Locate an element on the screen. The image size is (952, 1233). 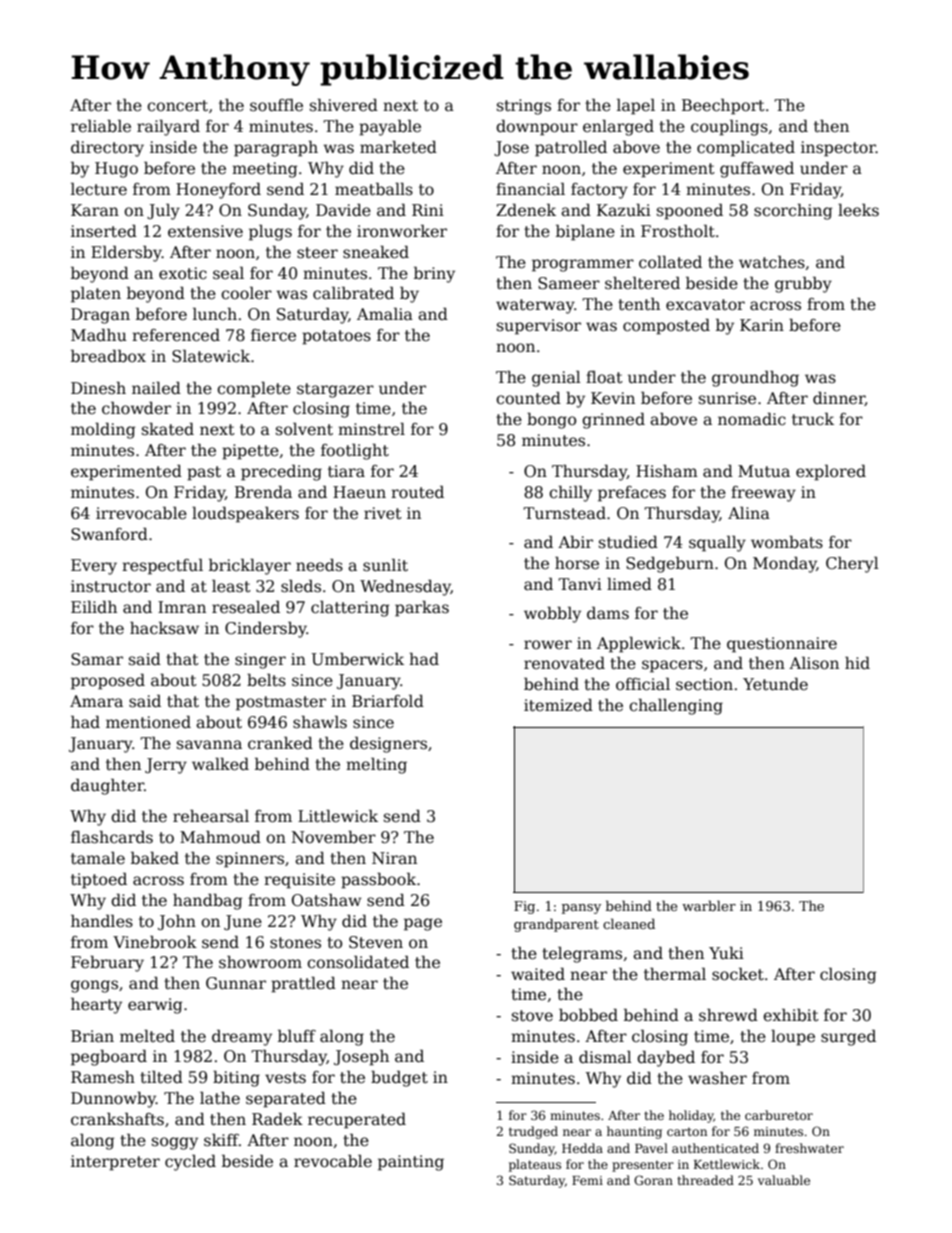
stove is located at coordinates (532, 1015).
